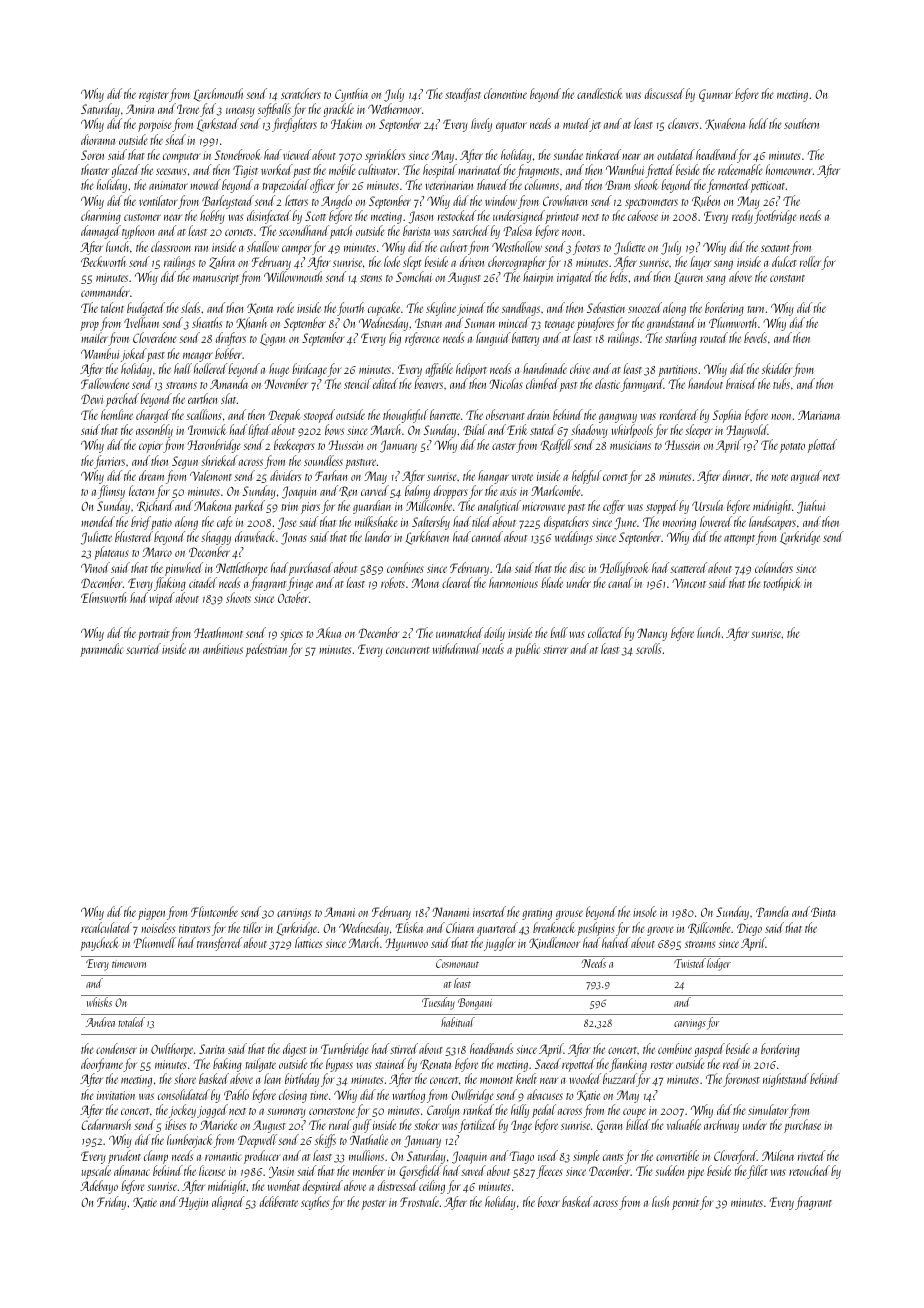 The height and width of the image is (1308, 924). I want to click on lively, so click(481, 125).
